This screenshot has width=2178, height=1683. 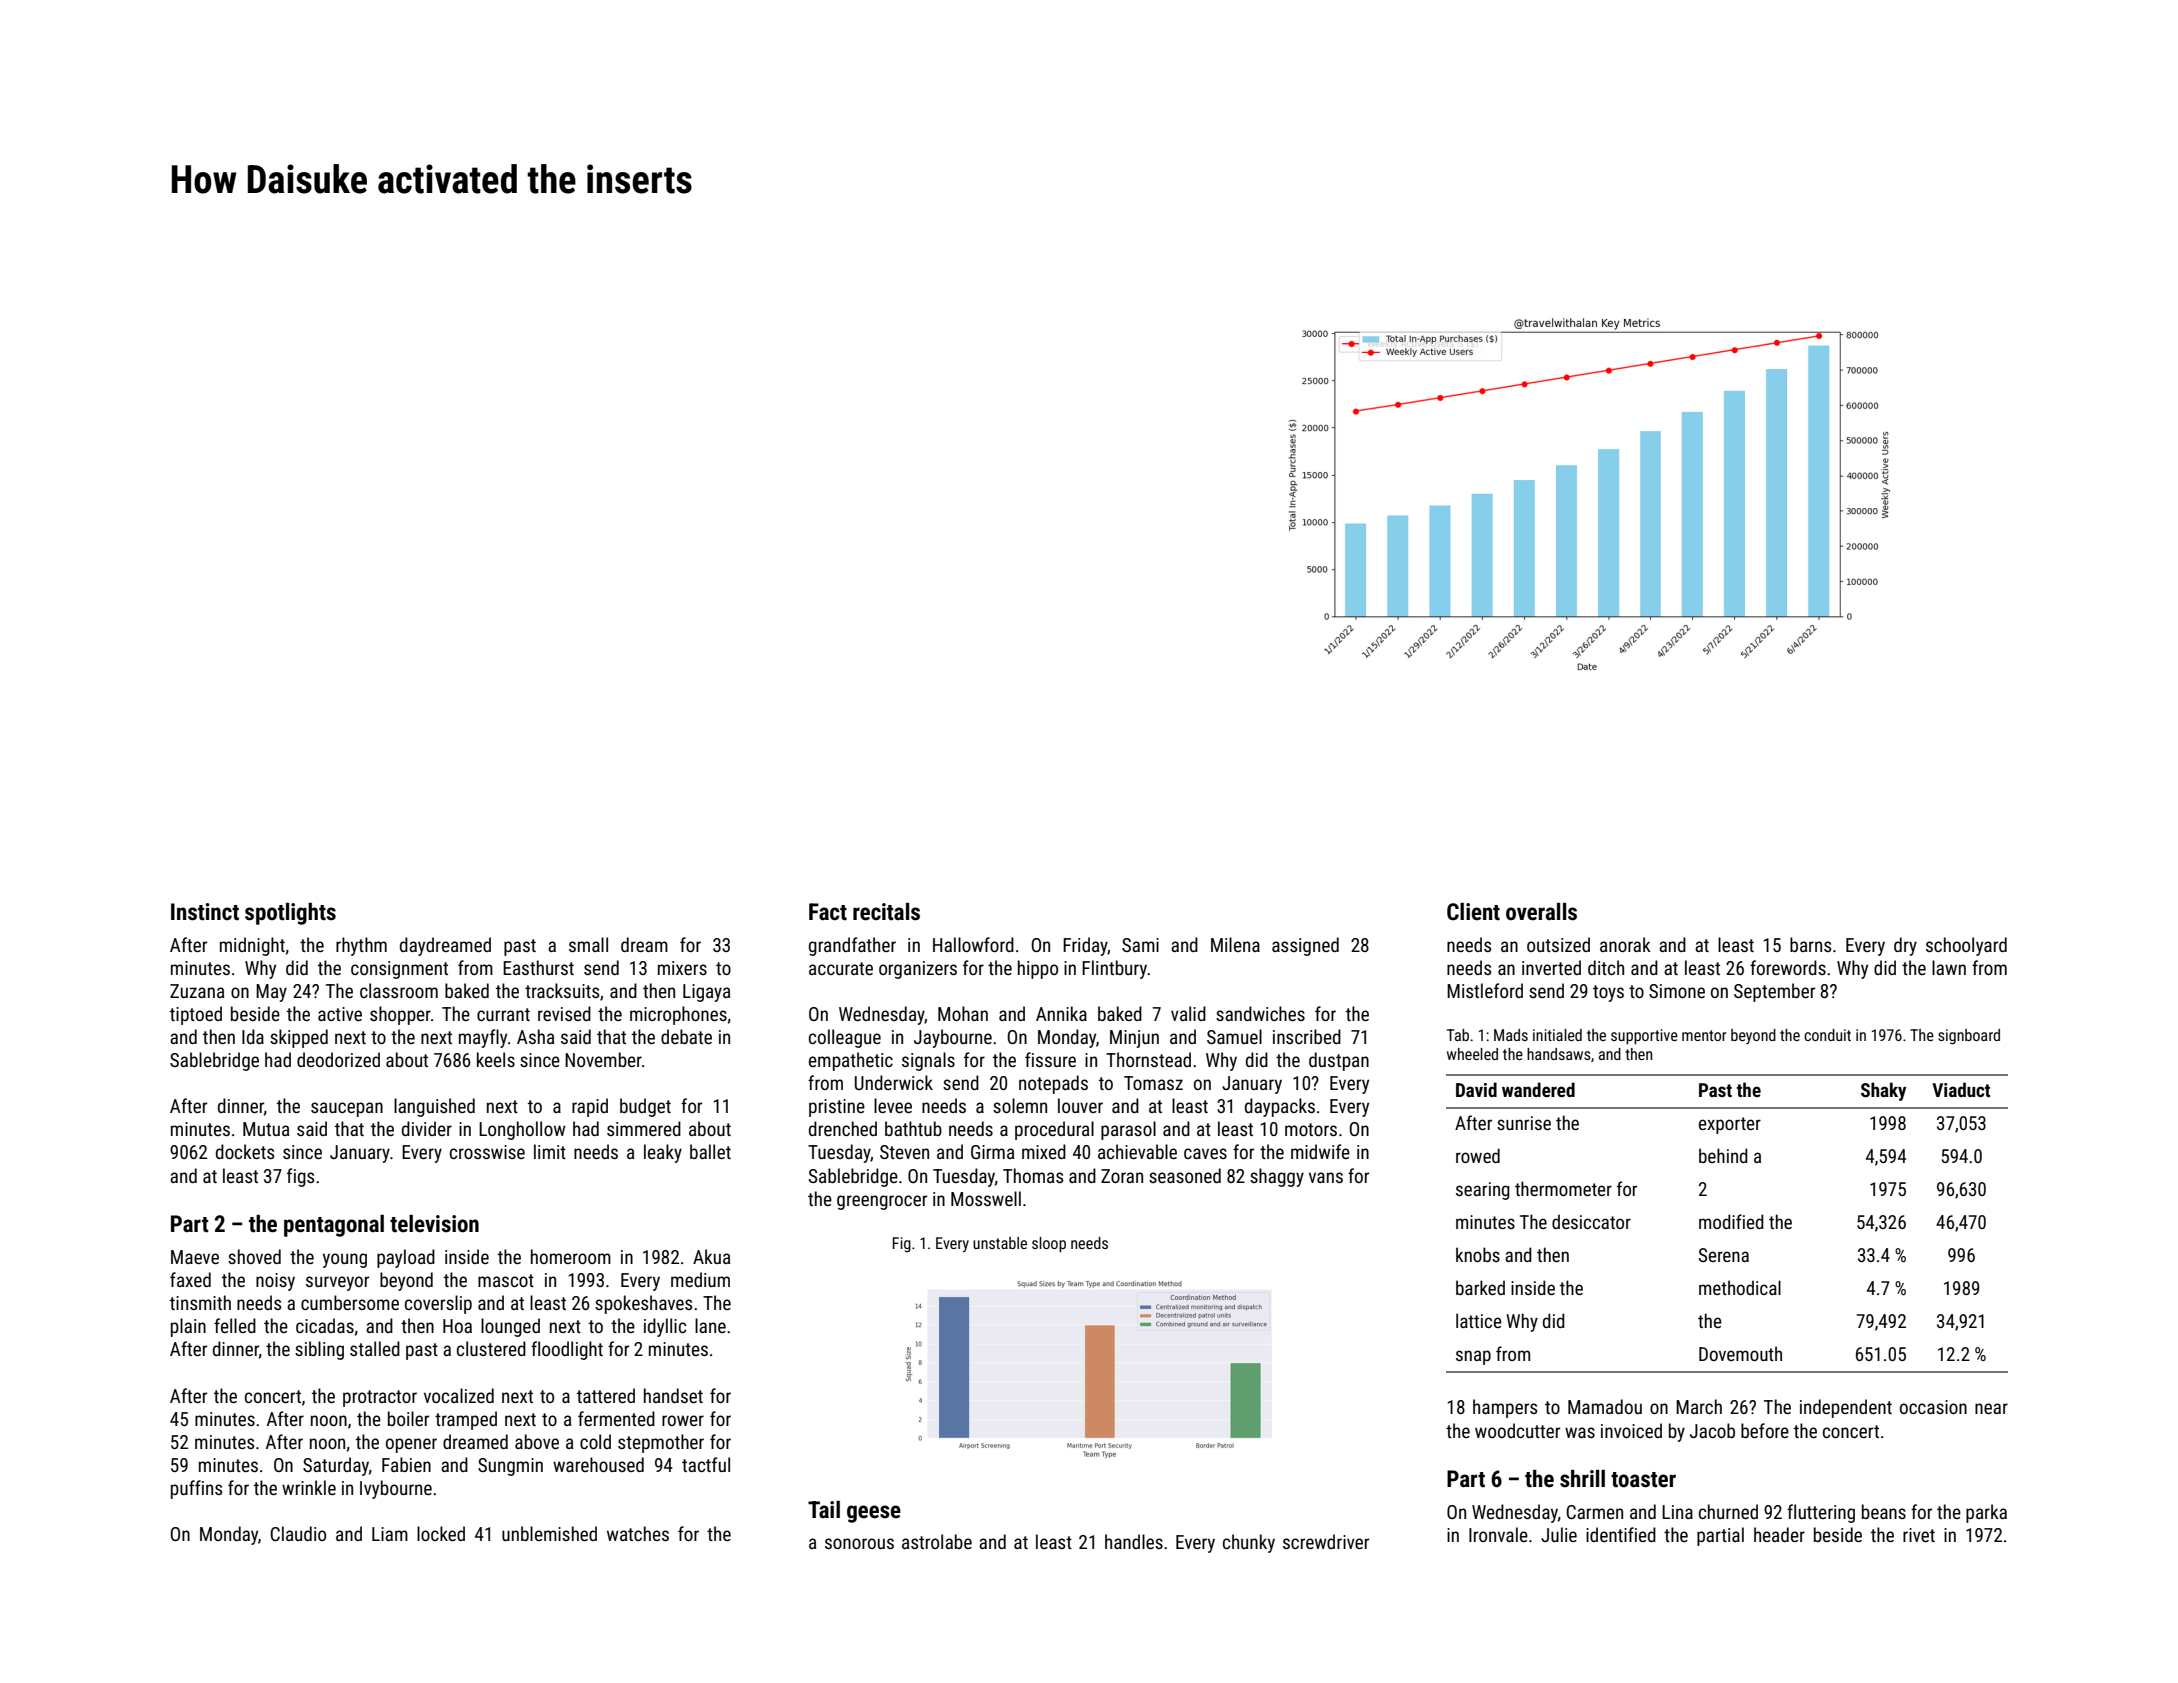 What do you see at coordinates (325, 1325) in the screenshot?
I see `cicadas` at bounding box center [325, 1325].
